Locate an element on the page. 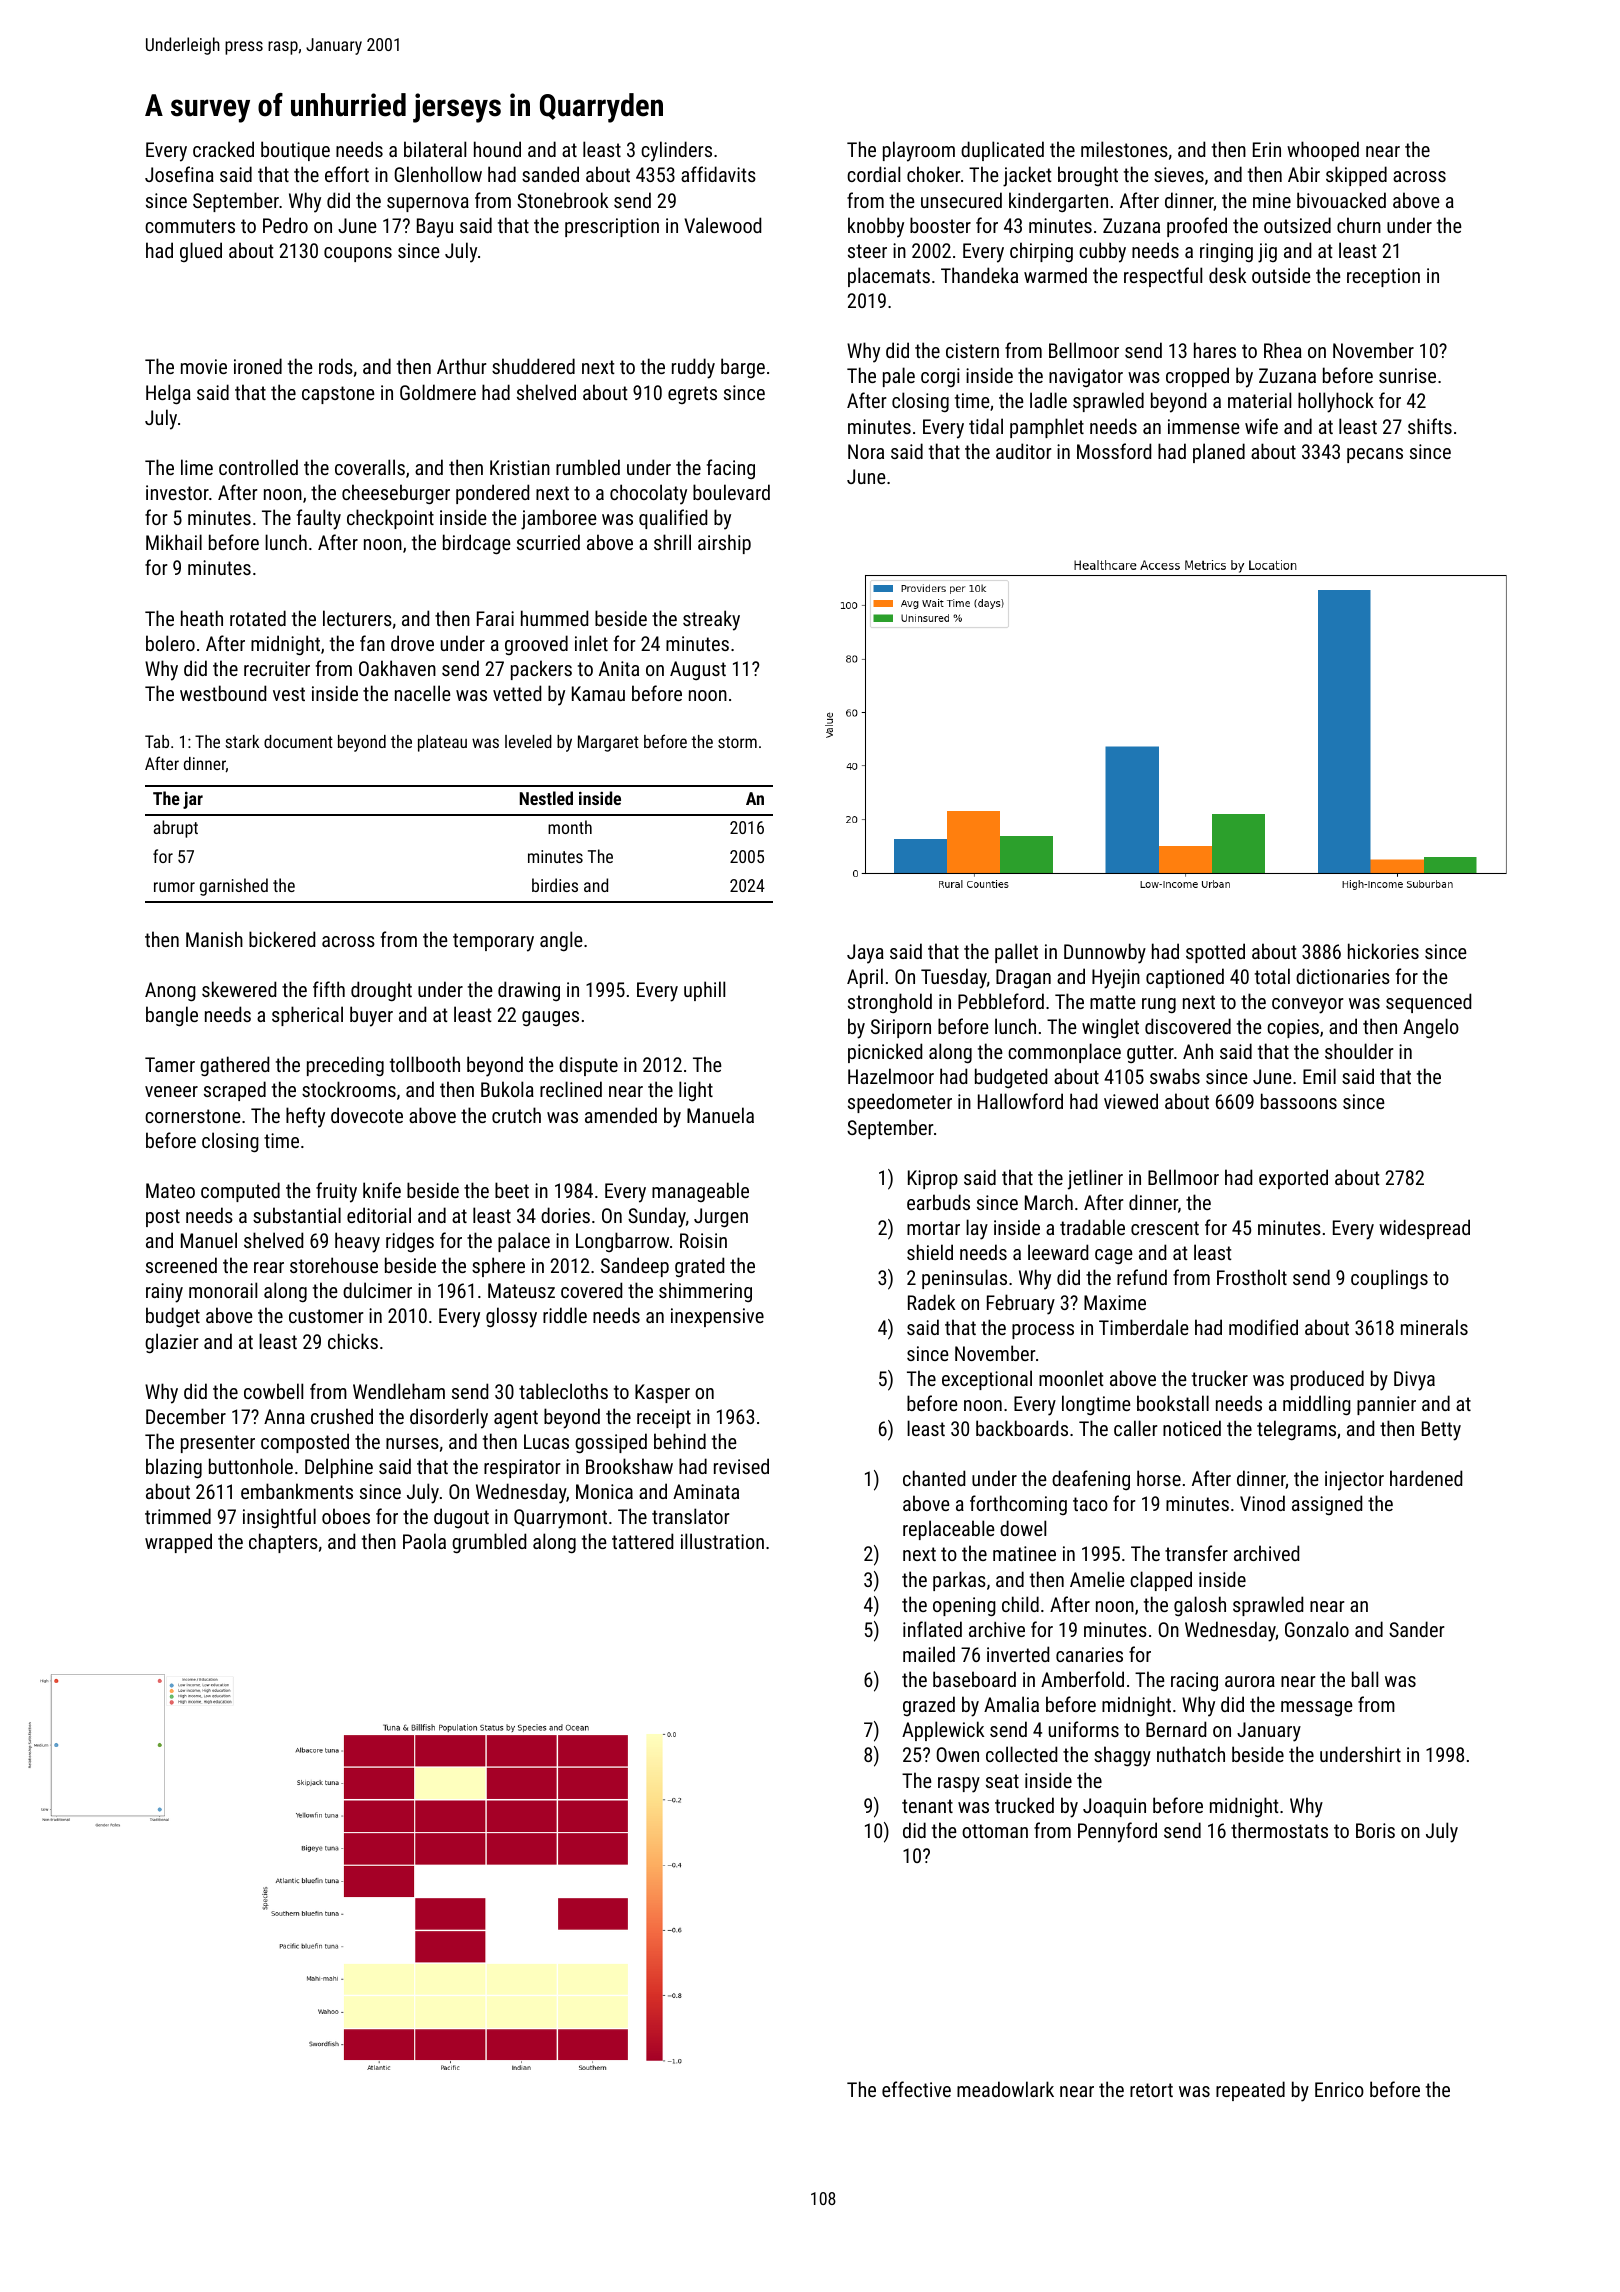 This image has width=1620, height=2292. speedometer is located at coordinates (900, 1103).
